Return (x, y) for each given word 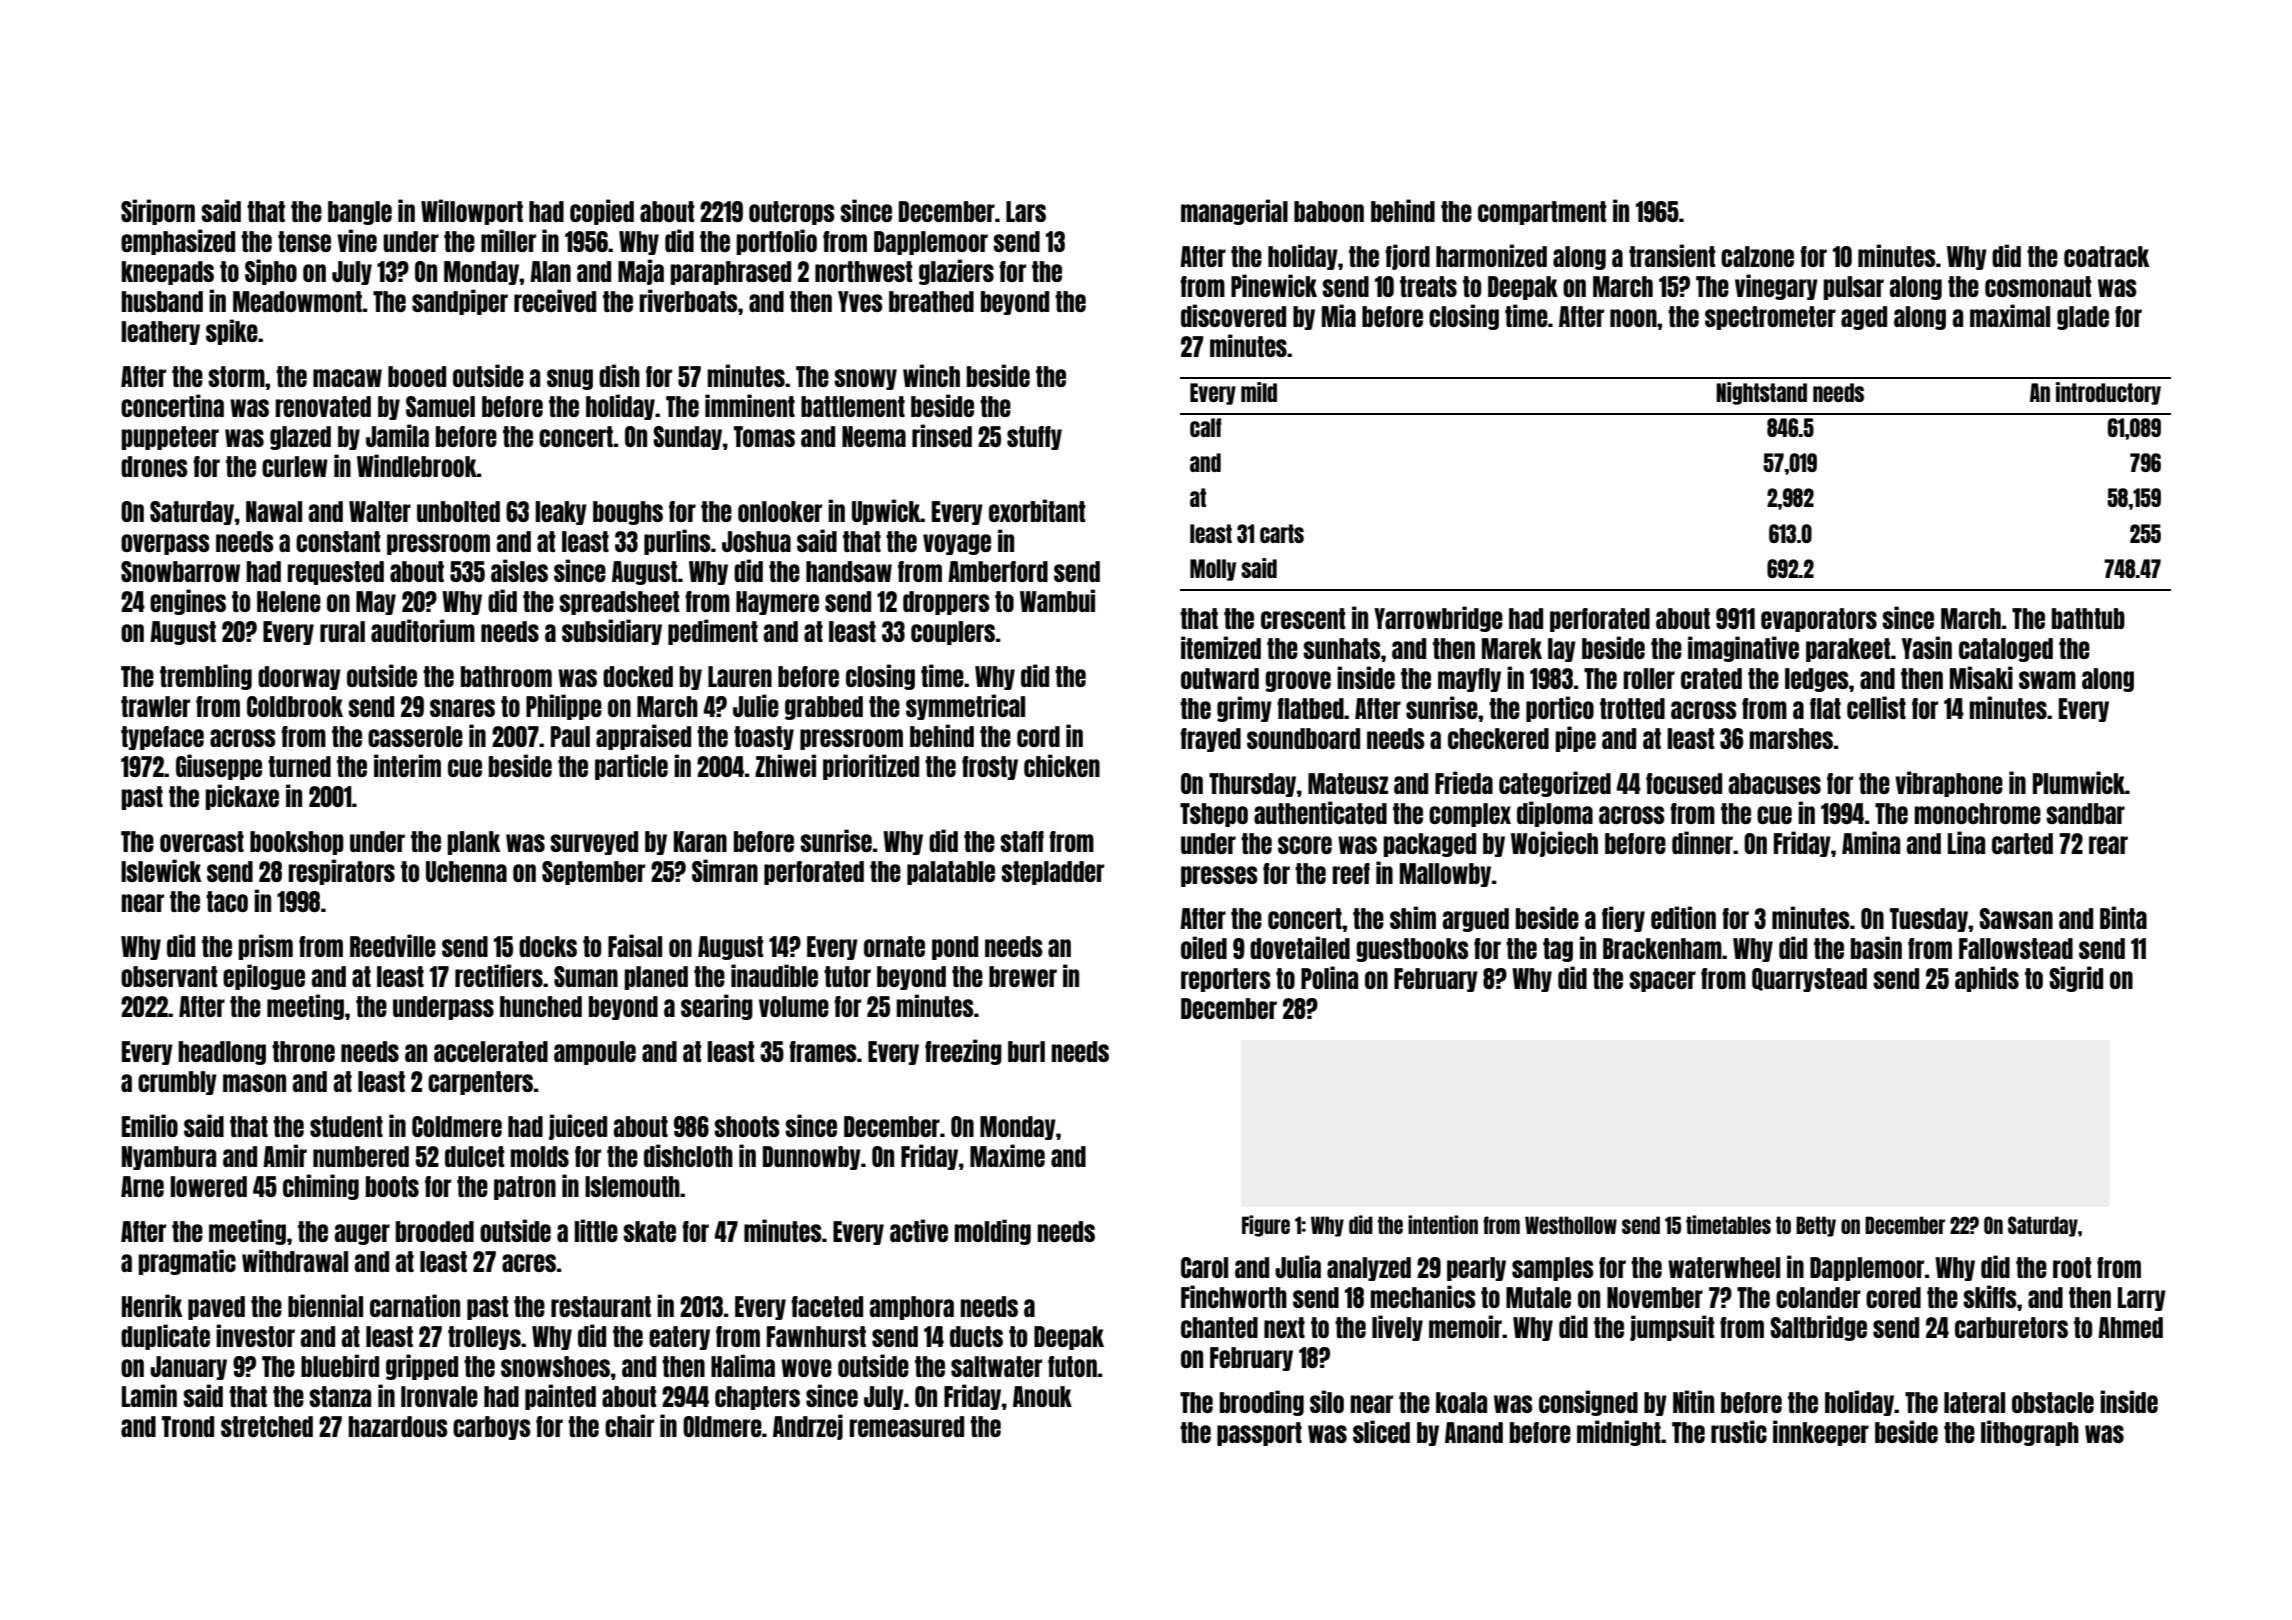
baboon (1329, 211)
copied (602, 212)
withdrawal (295, 1260)
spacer (1662, 981)
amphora (911, 1308)
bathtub (2088, 618)
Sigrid (2076, 979)
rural (342, 631)
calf (1206, 427)
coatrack (2106, 256)
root (2072, 1267)
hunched (541, 1006)
